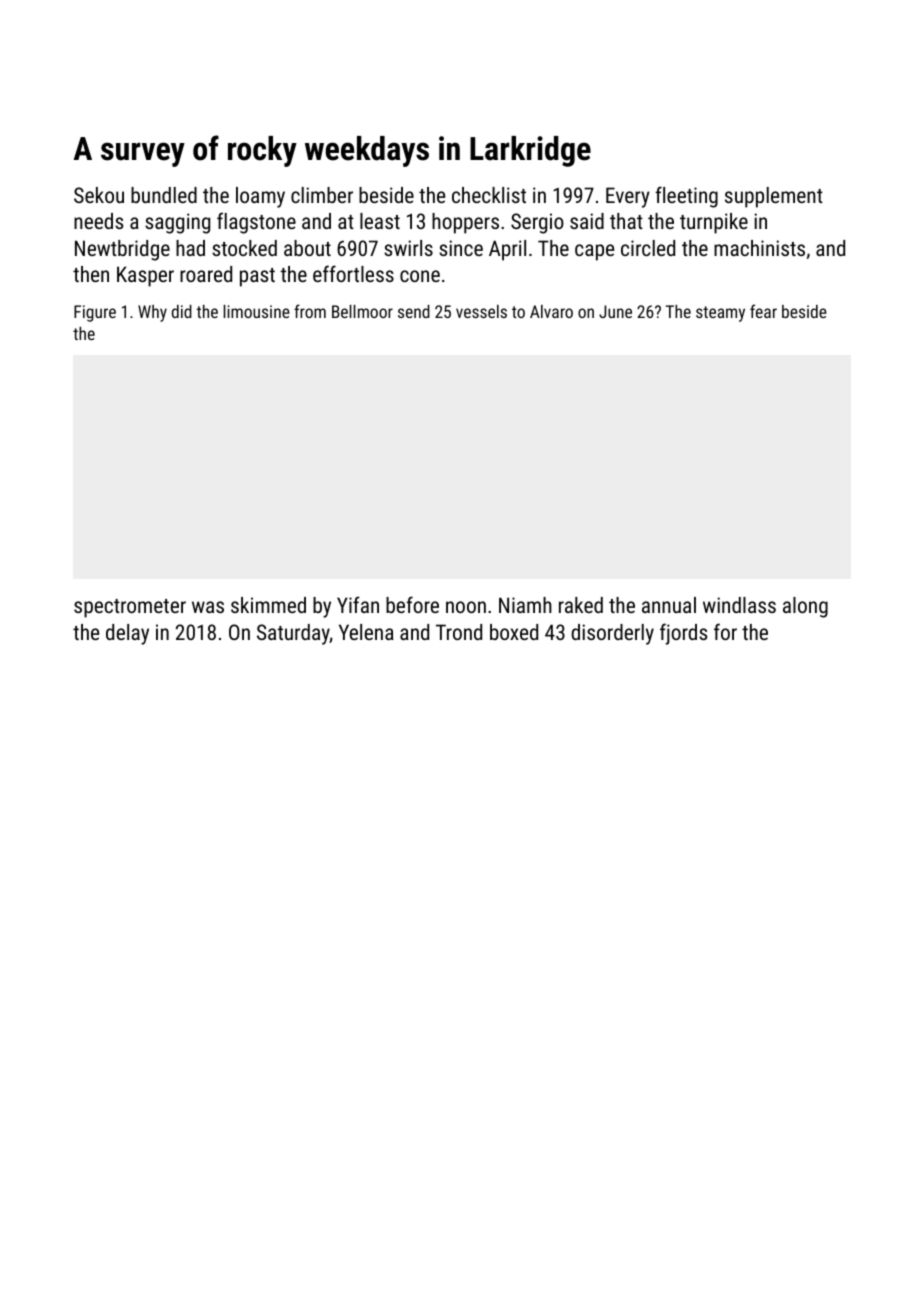  I want to click on supplement, so click(774, 197).
